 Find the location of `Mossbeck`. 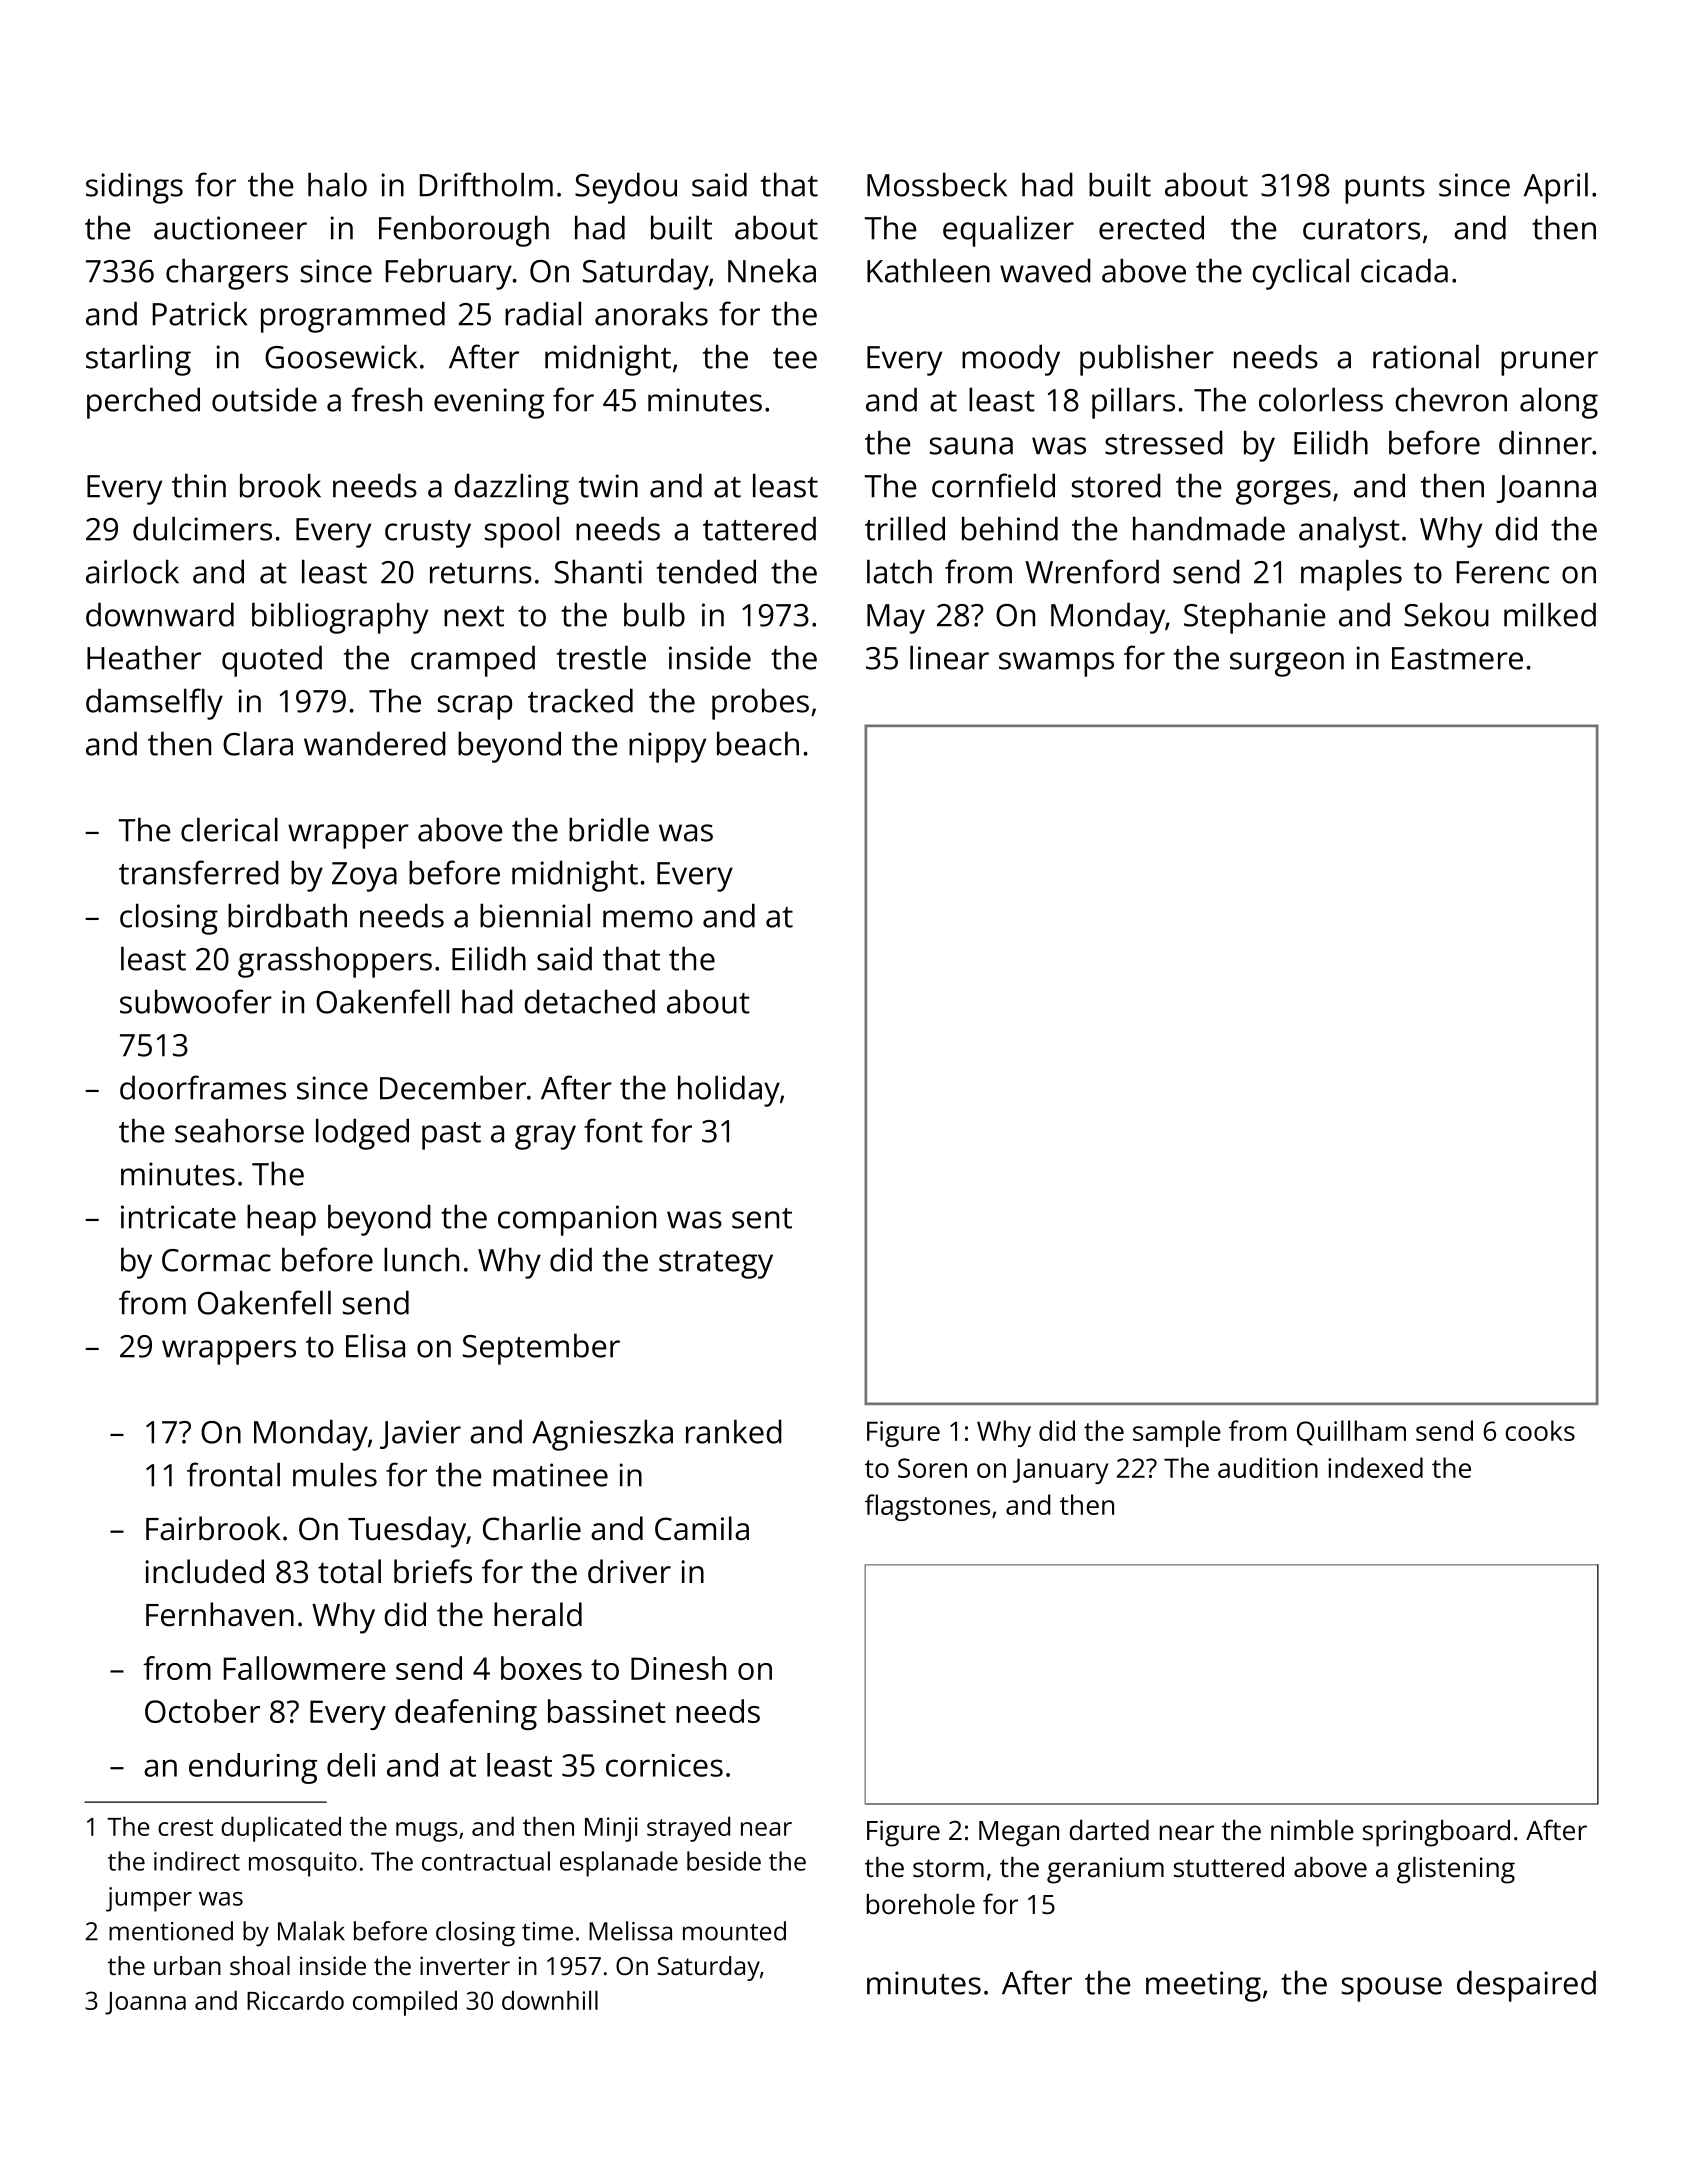

Mossbeck is located at coordinates (937, 184).
